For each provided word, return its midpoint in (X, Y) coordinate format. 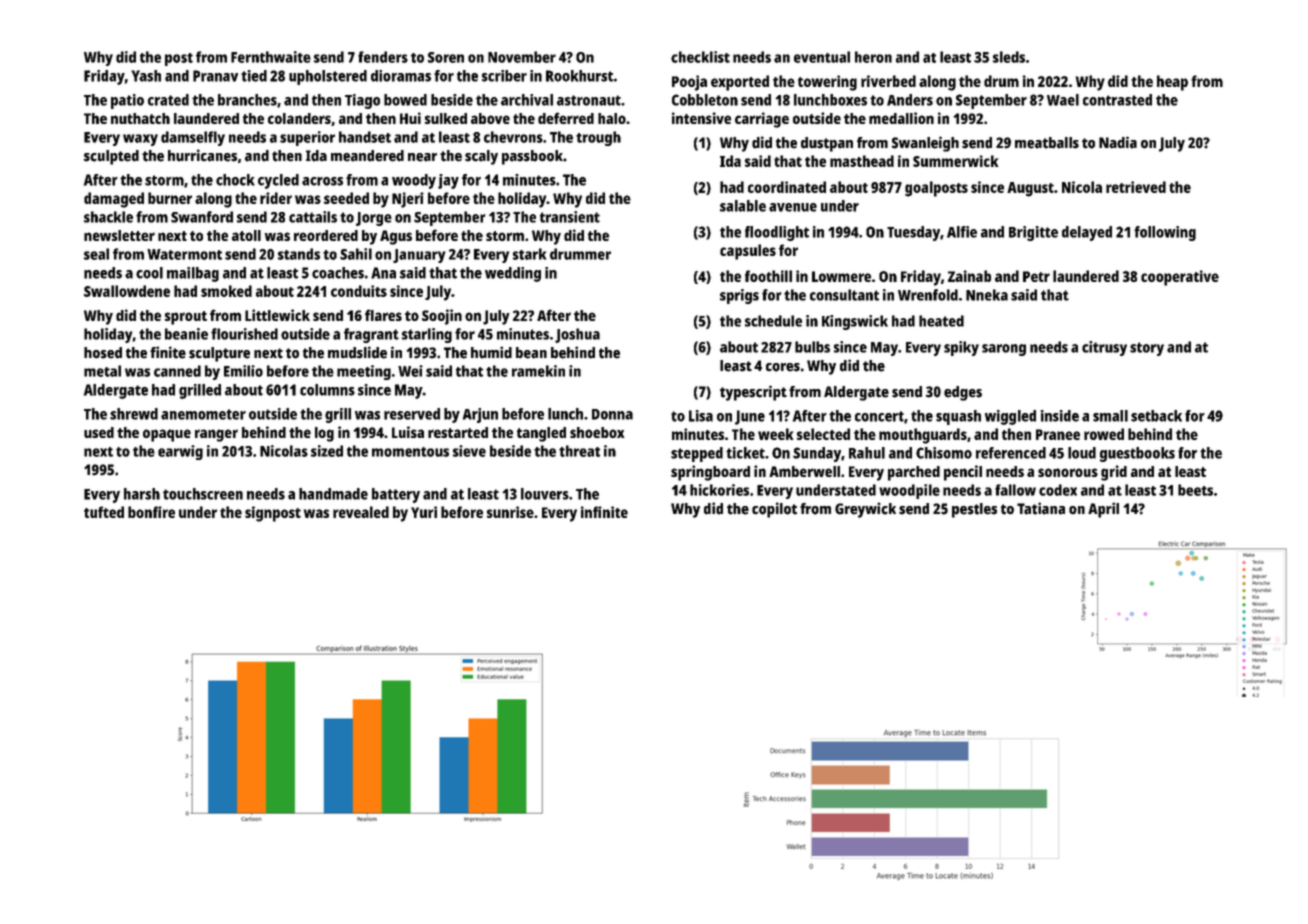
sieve (469, 451)
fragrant (371, 335)
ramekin (538, 371)
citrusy (1104, 348)
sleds (1009, 57)
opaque (167, 435)
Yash (146, 76)
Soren (446, 57)
